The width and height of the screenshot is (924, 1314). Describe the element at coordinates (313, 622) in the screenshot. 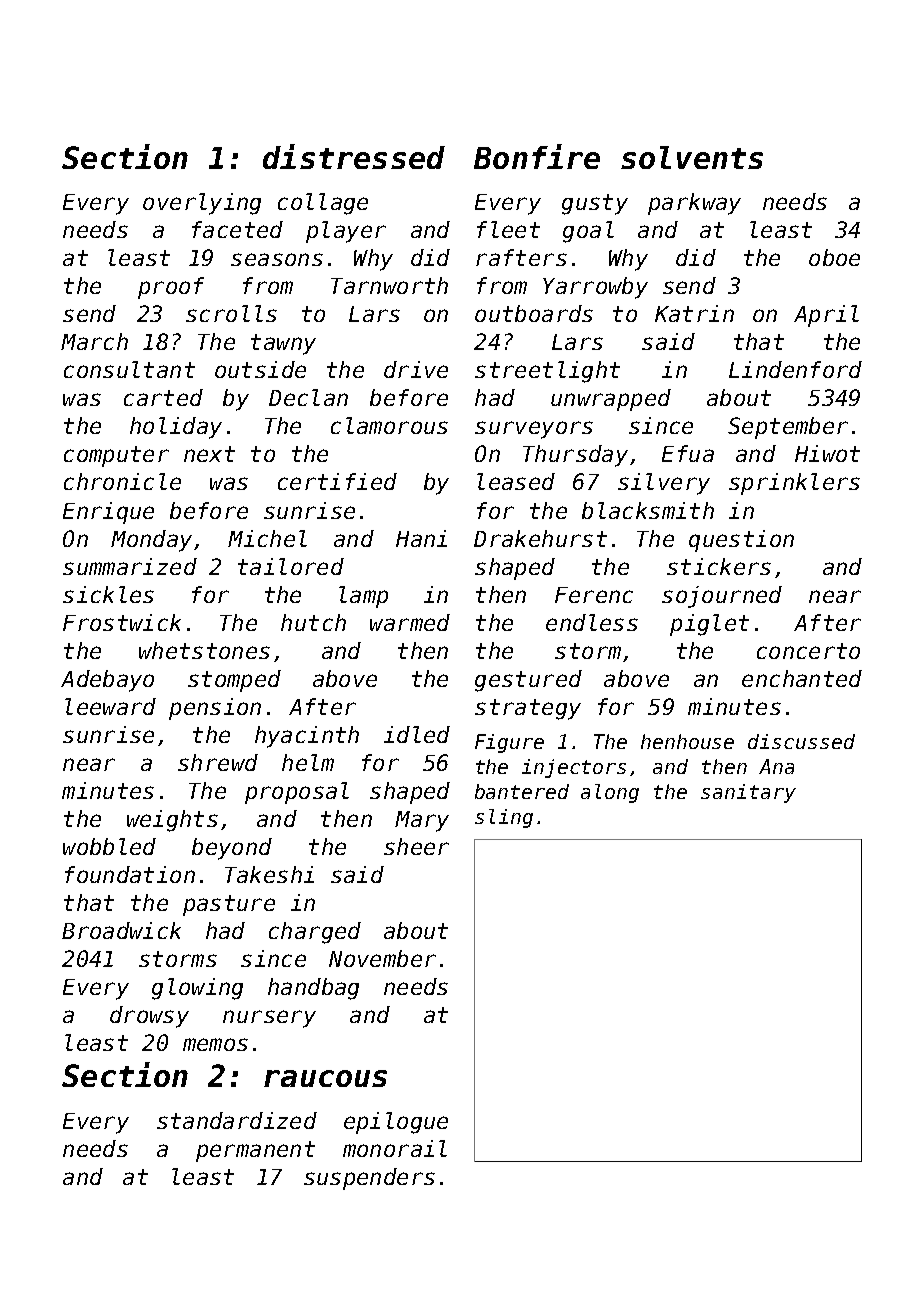

I see `hutch` at that location.
